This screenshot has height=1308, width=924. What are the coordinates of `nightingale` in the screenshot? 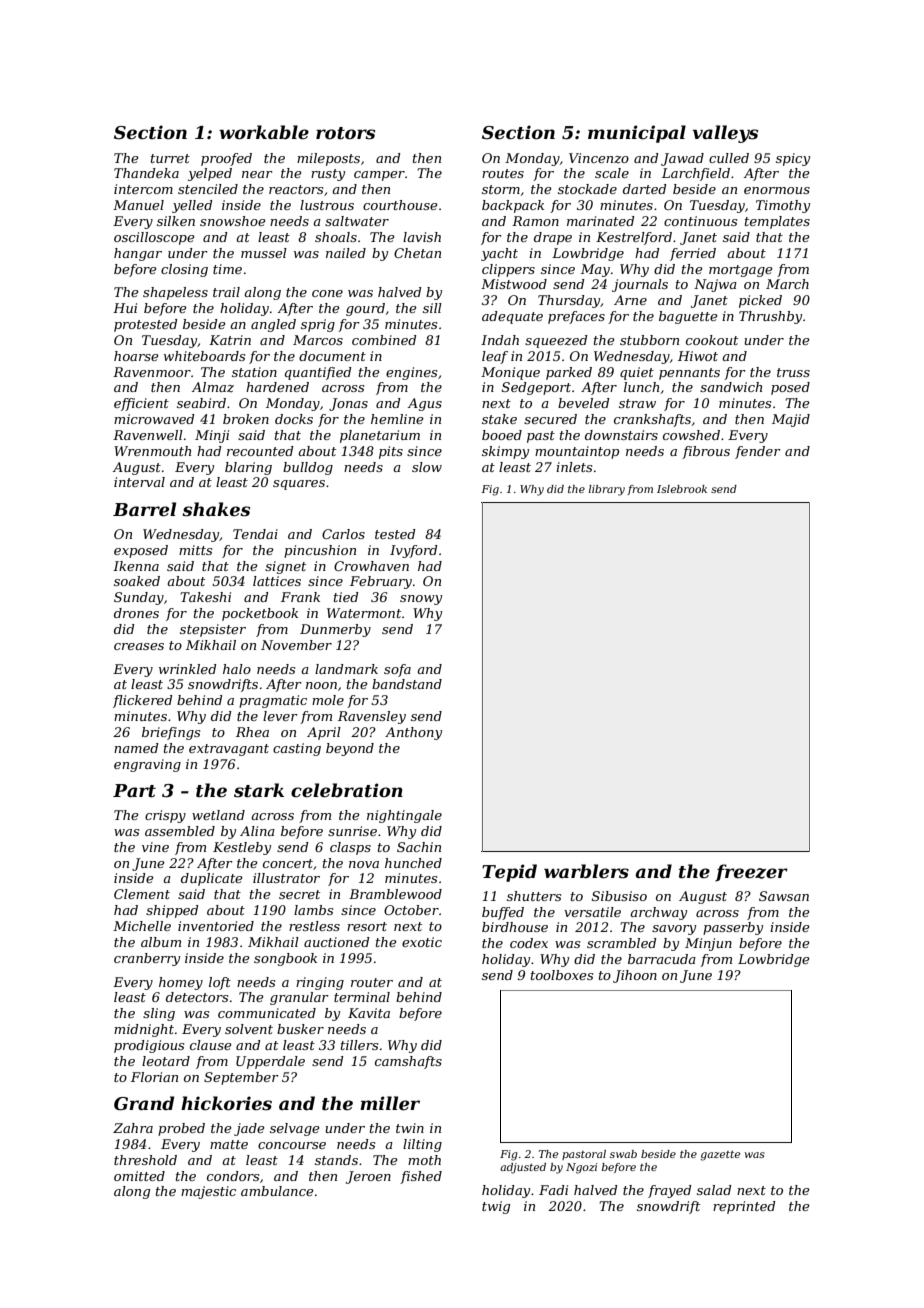 It's located at (404, 816).
